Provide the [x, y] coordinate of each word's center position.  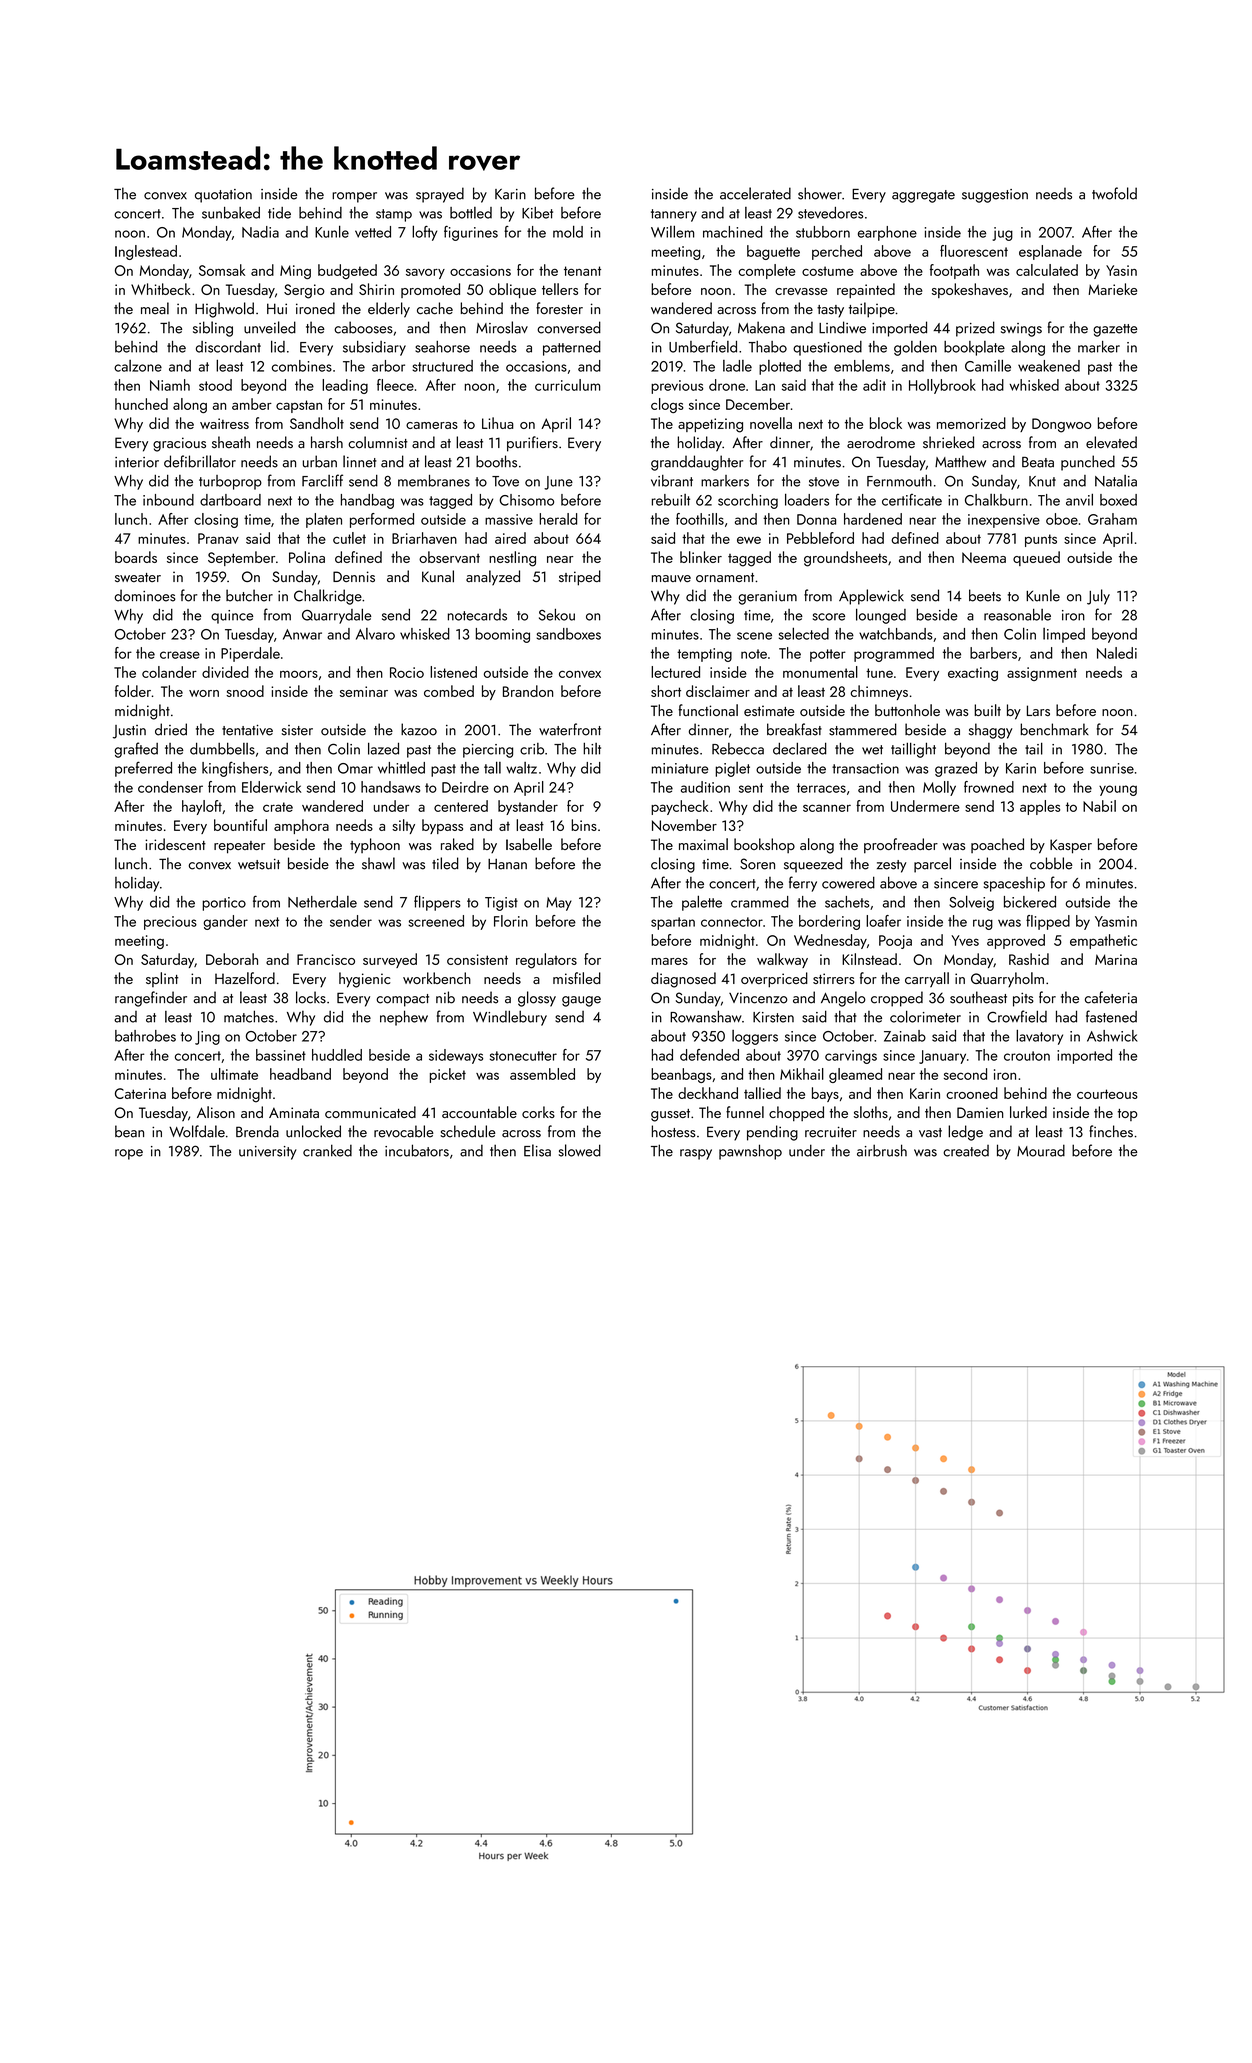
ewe [749, 540]
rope [129, 1154]
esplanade [1050, 252]
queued [1036, 558]
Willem [672, 231]
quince [232, 617]
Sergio [304, 291]
